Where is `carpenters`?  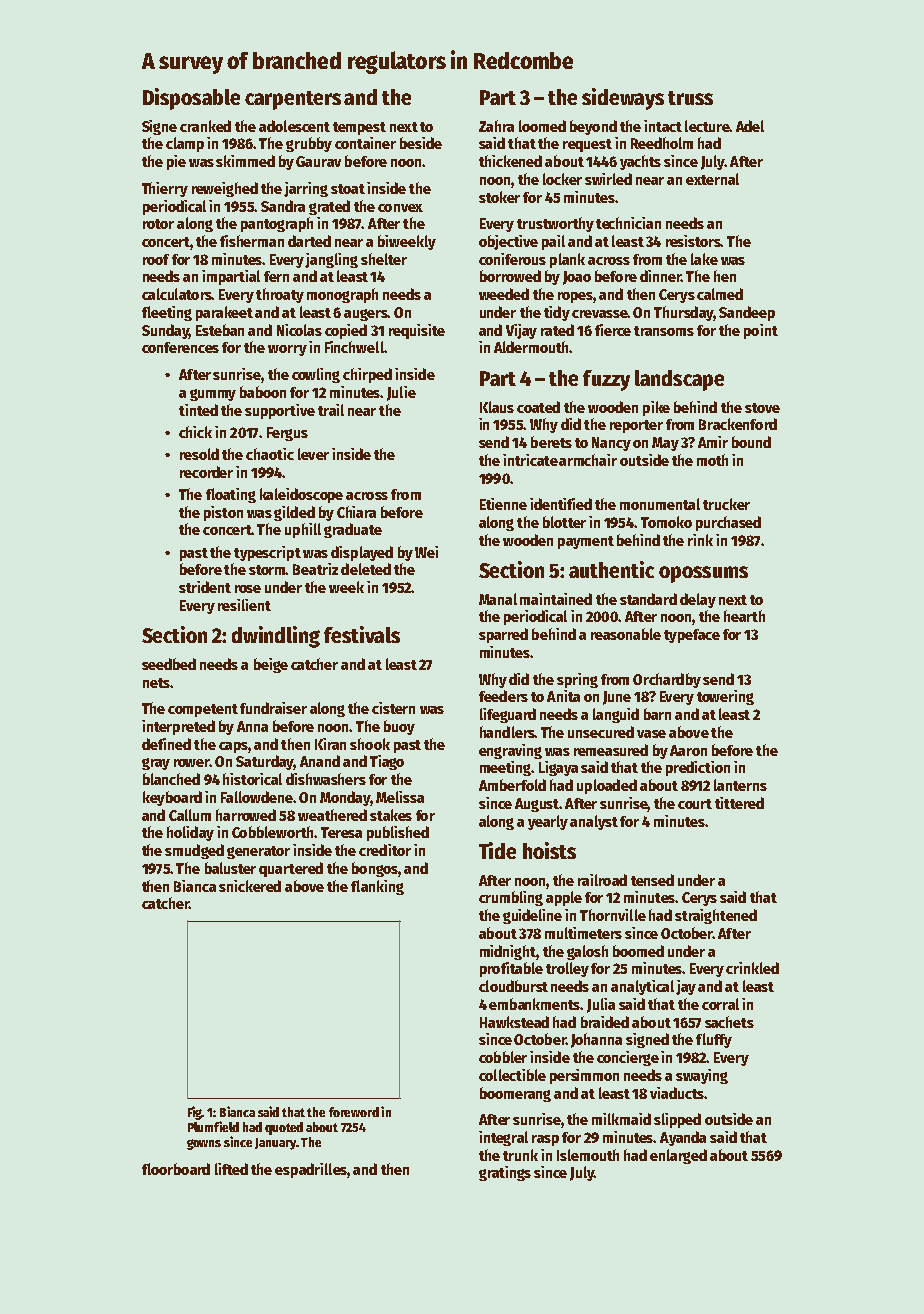
carpenters is located at coordinates (293, 100).
